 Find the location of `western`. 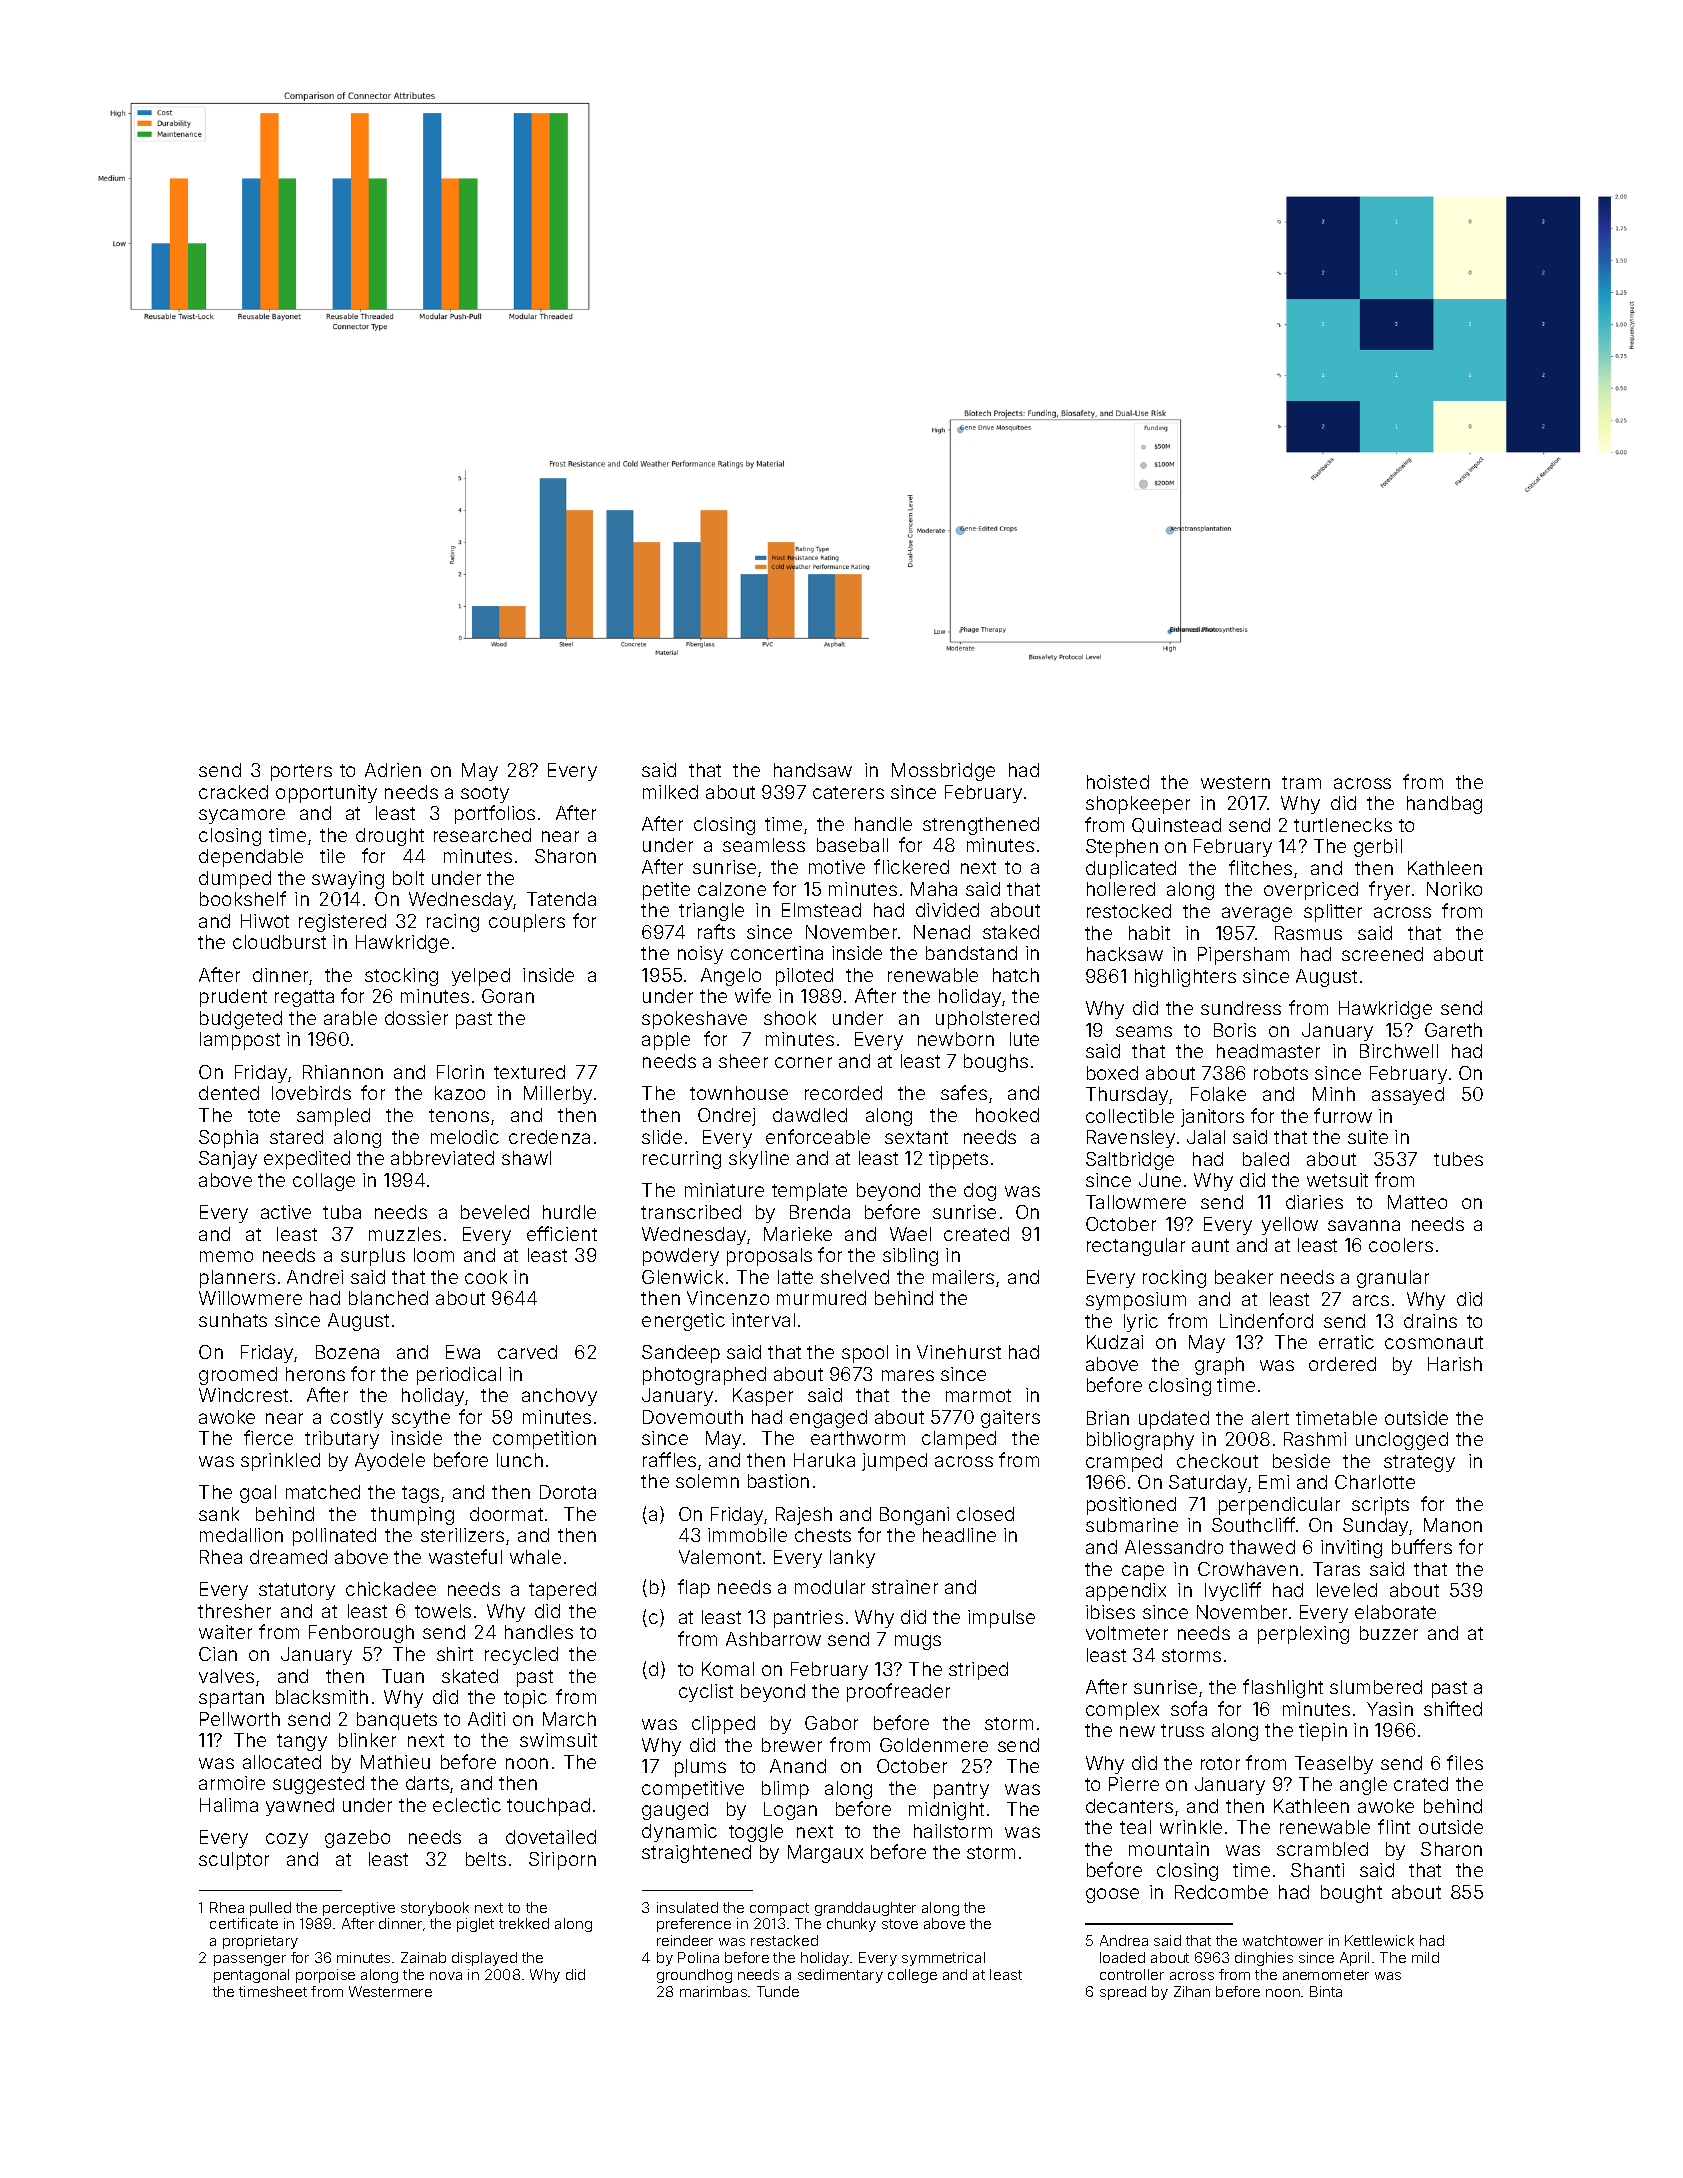

western is located at coordinates (1235, 782).
